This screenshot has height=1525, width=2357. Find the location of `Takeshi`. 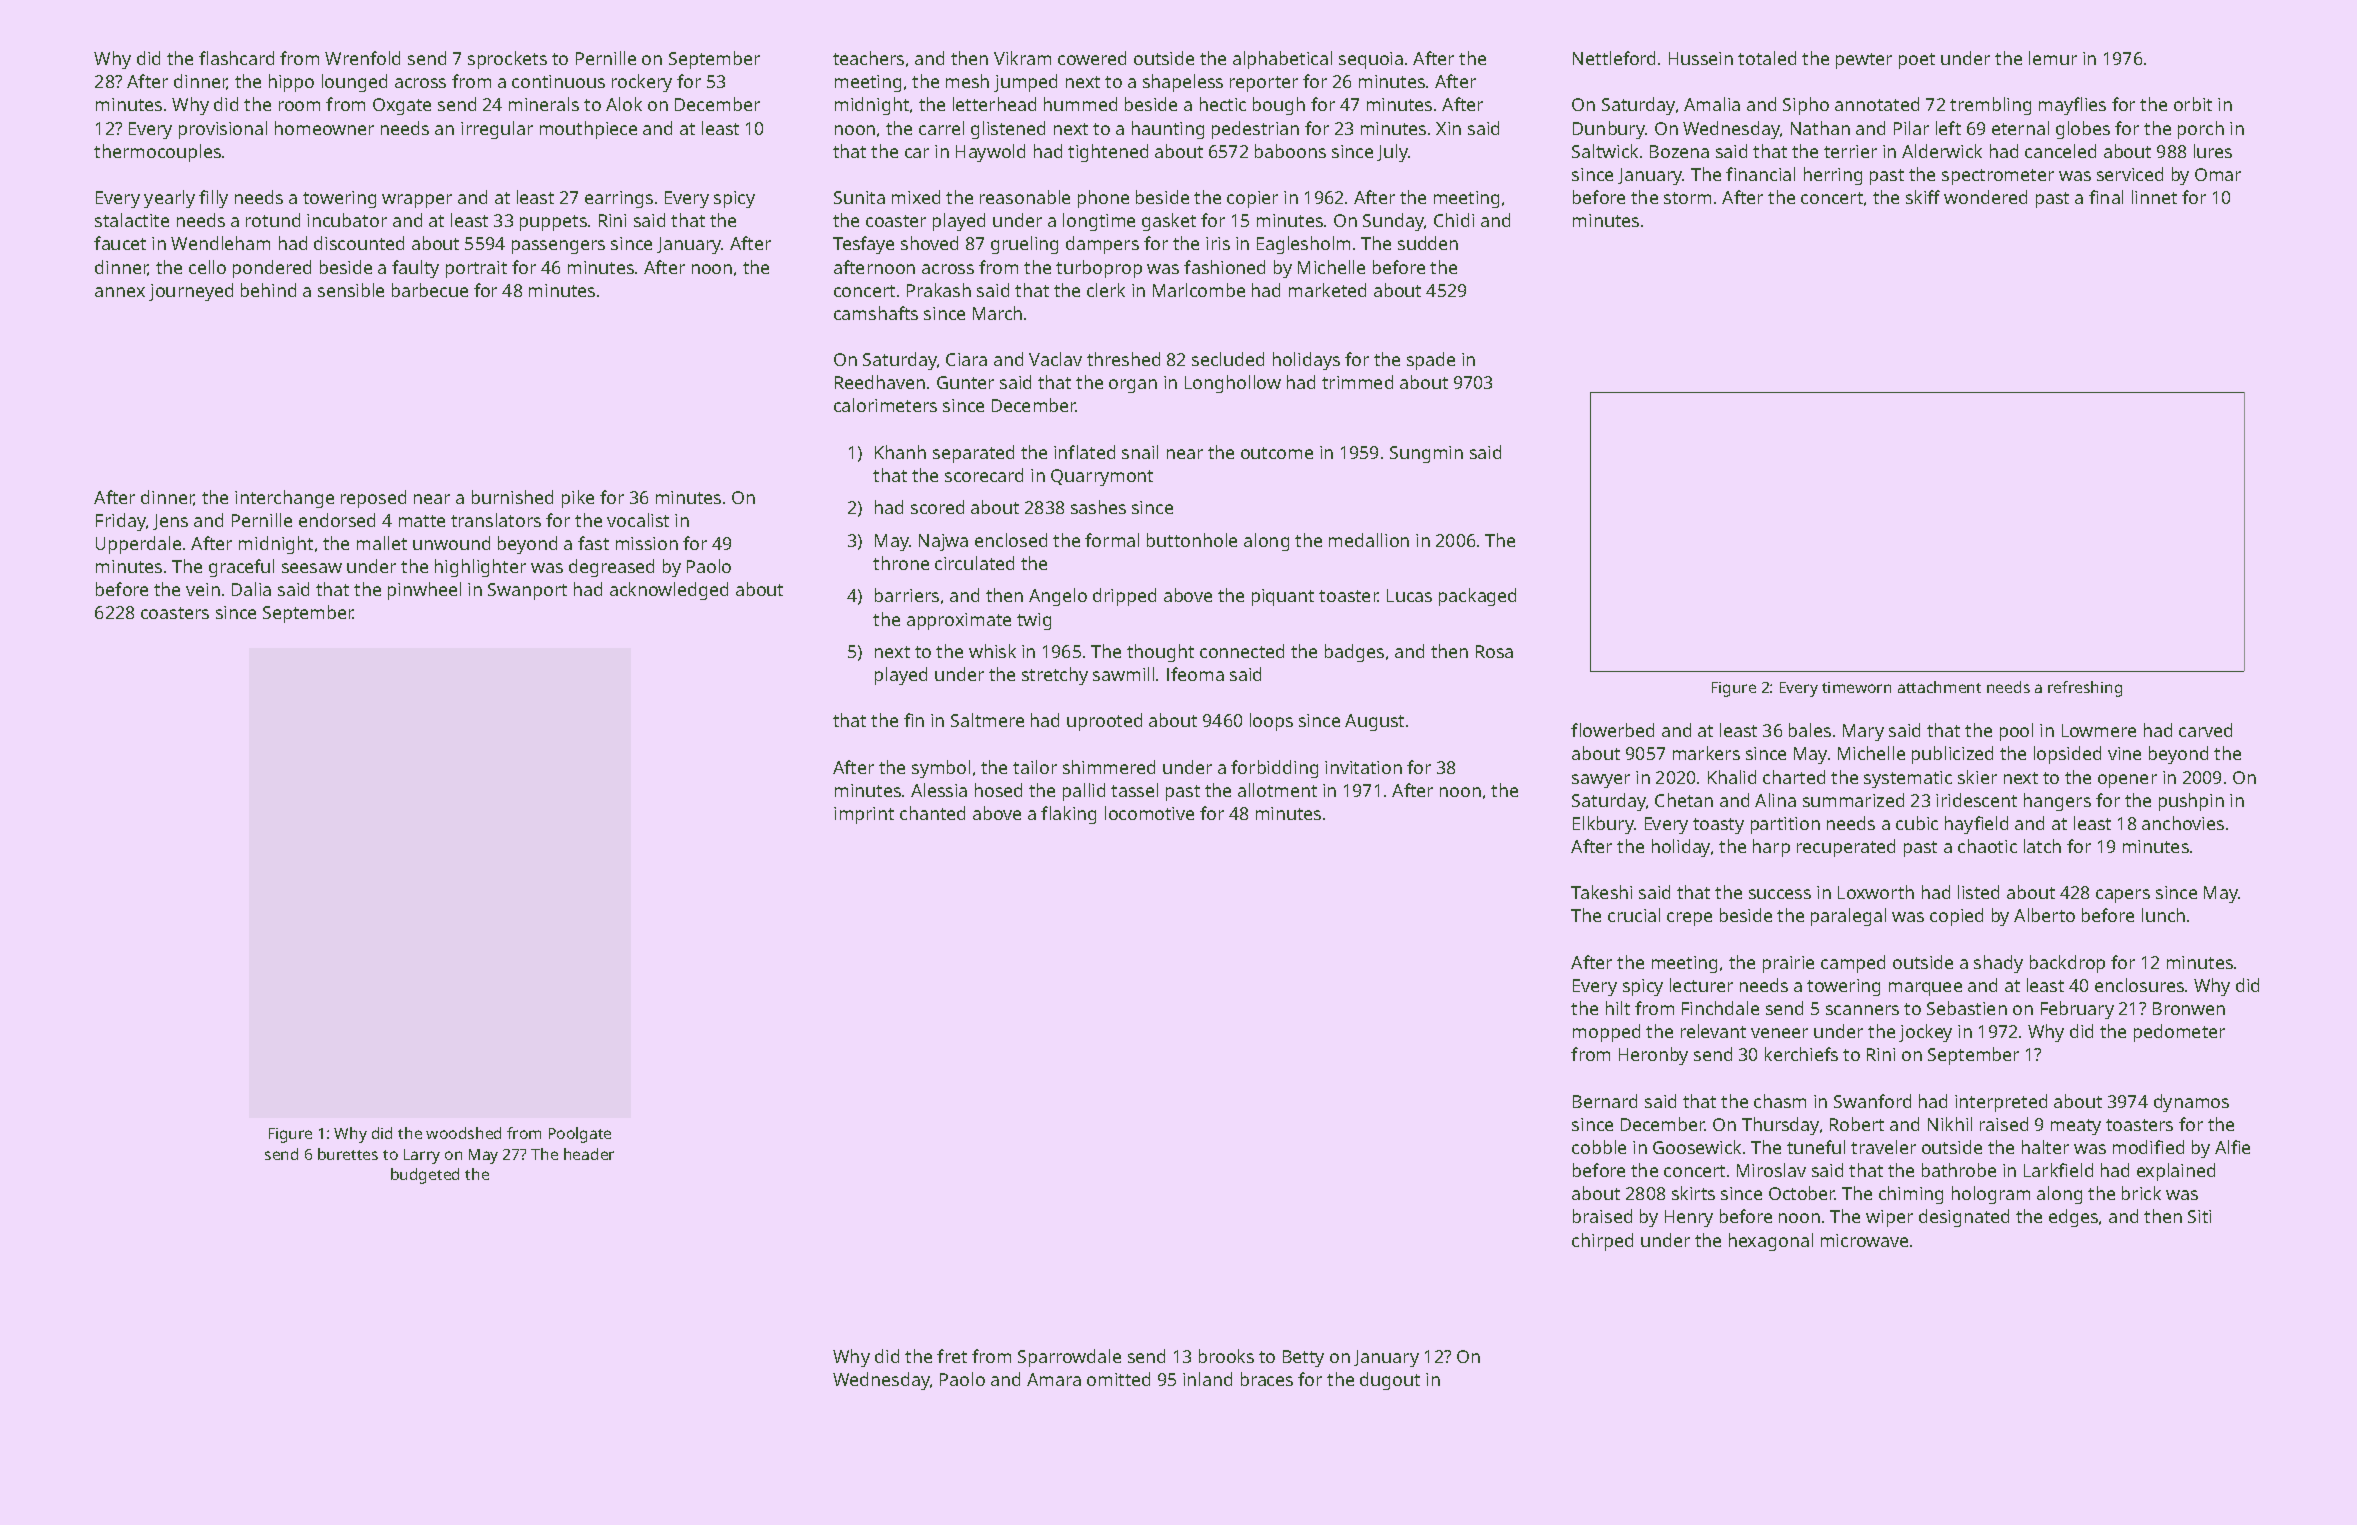

Takeshi is located at coordinates (1601, 892).
